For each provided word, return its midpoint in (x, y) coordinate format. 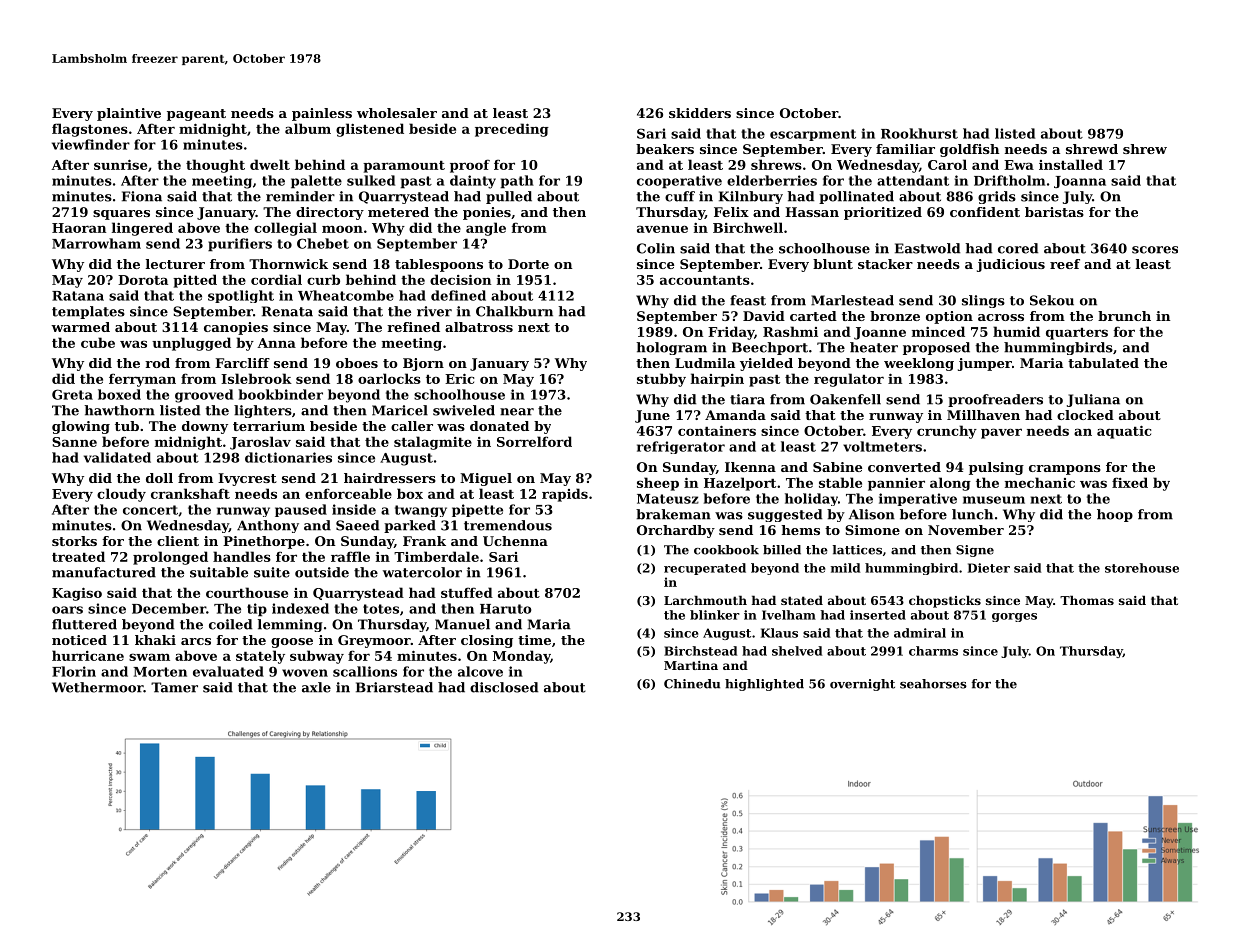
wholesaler (397, 113)
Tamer (174, 687)
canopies (236, 328)
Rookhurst (919, 133)
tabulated (1103, 363)
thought (215, 166)
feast (748, 300)
